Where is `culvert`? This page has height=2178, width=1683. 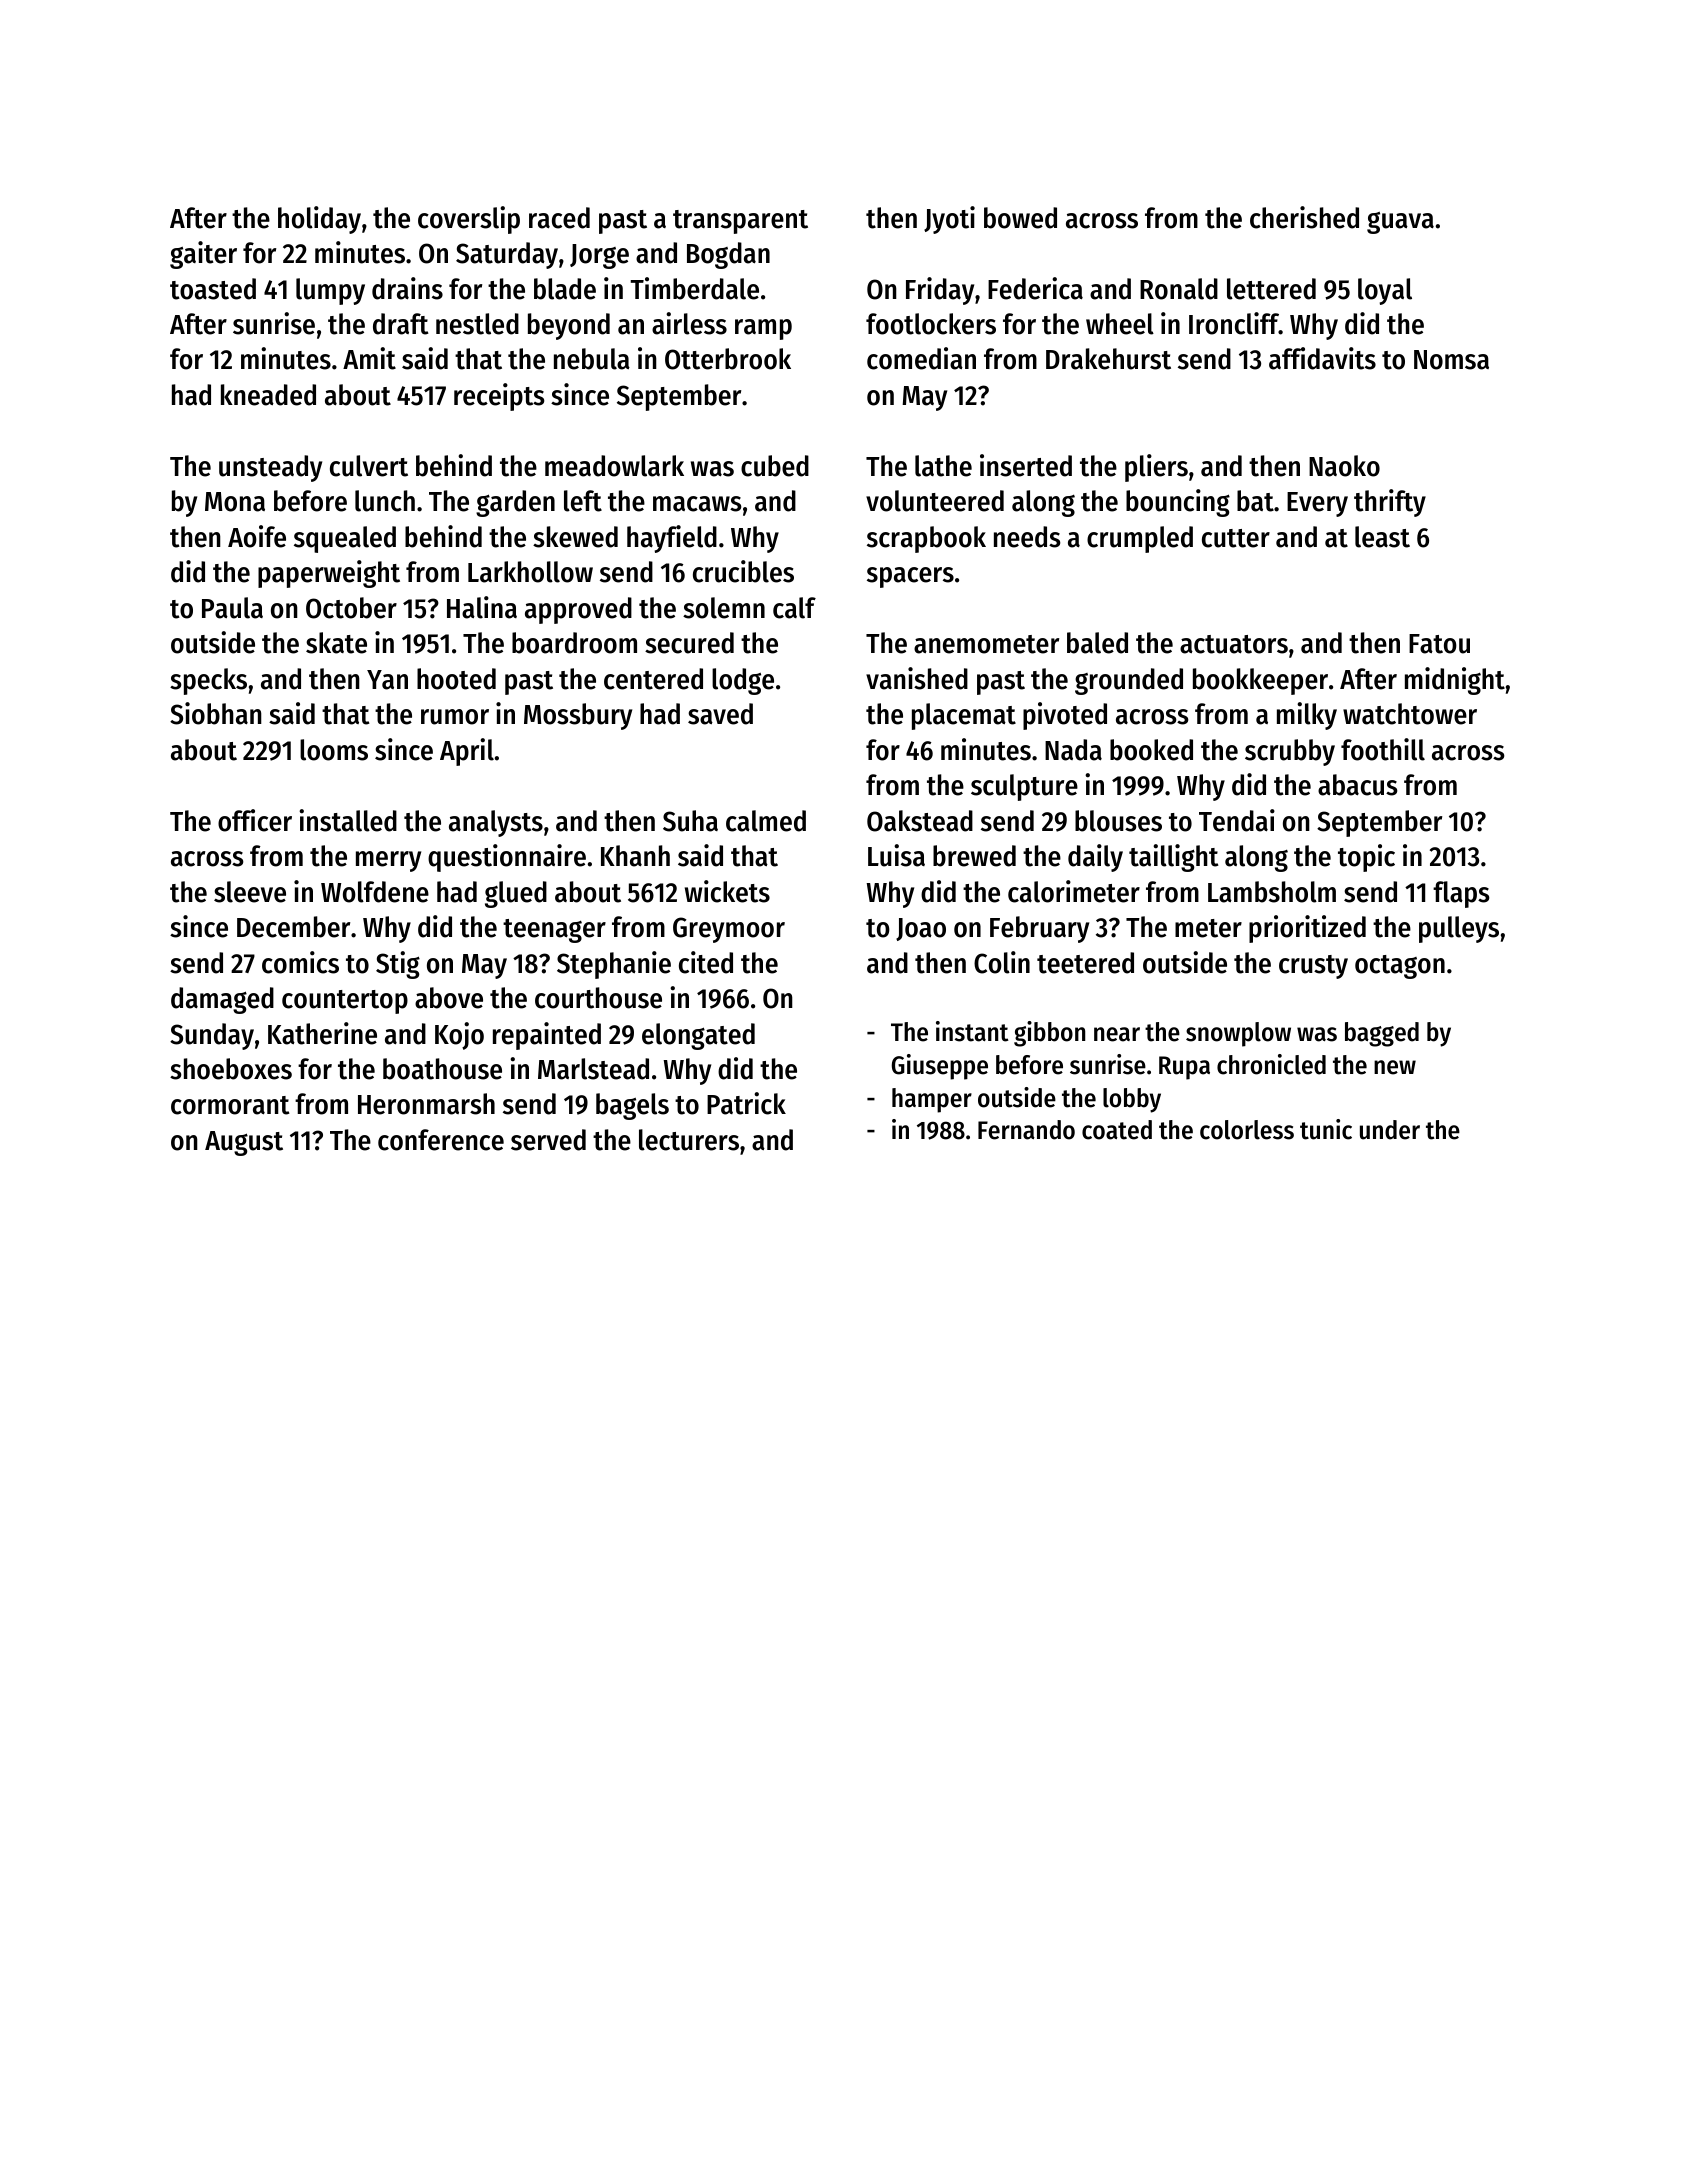
culvert is located at coordinates (369, 466).
